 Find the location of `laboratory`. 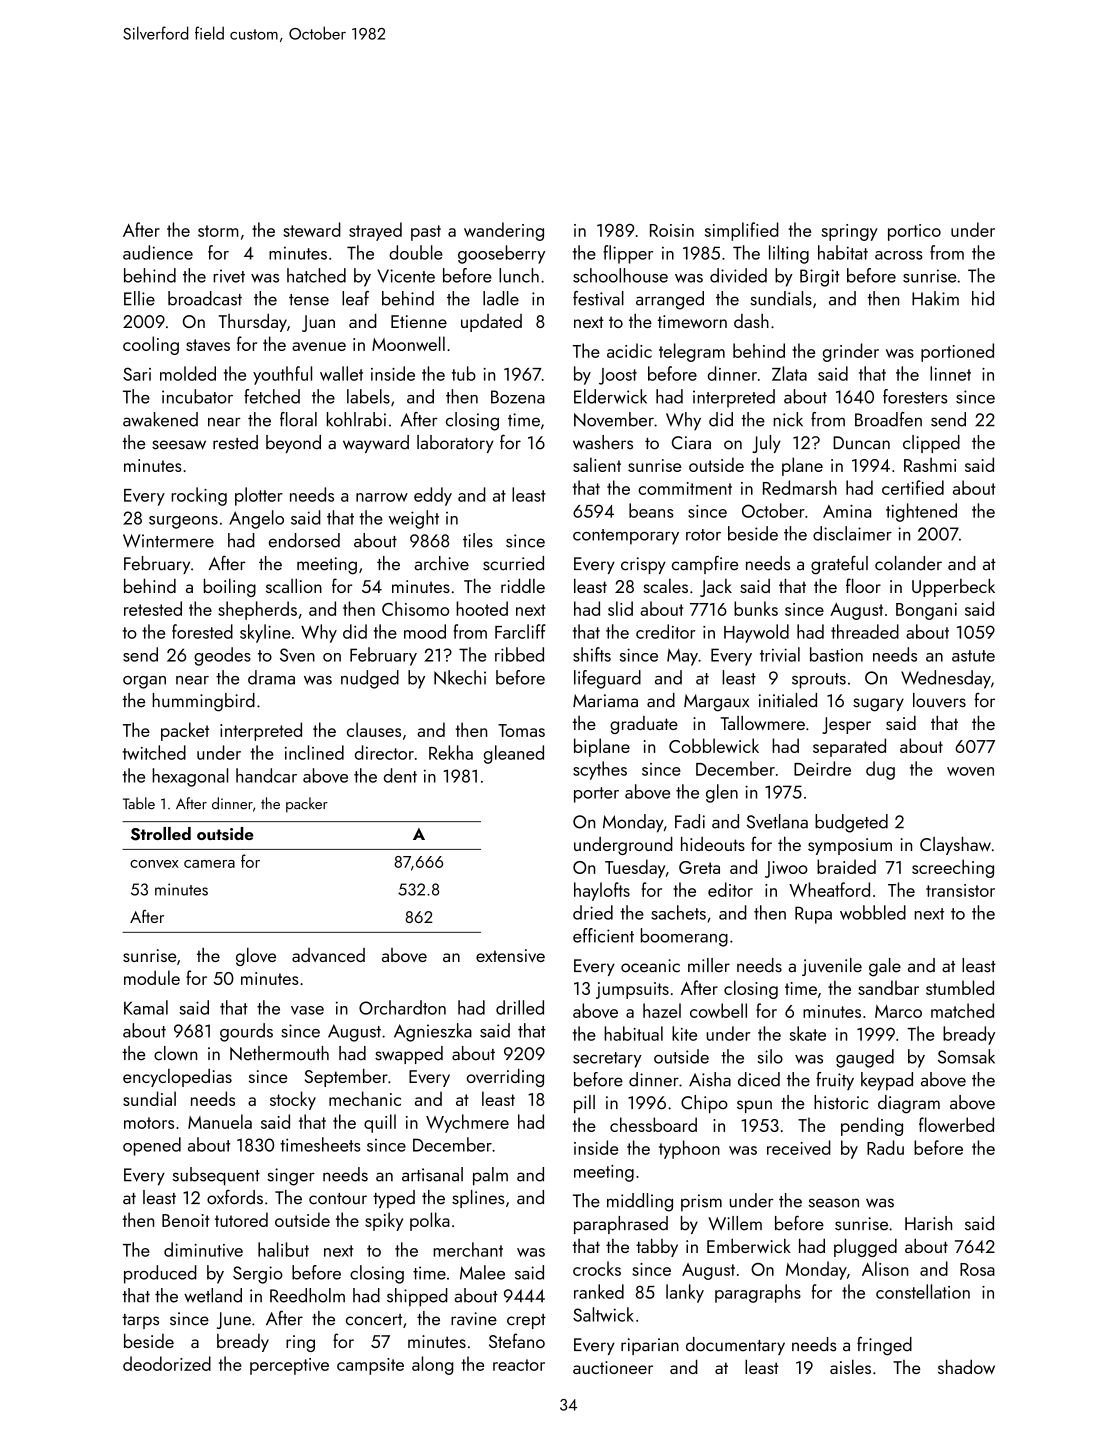

laboratory is located at coordinates (455, 444).
